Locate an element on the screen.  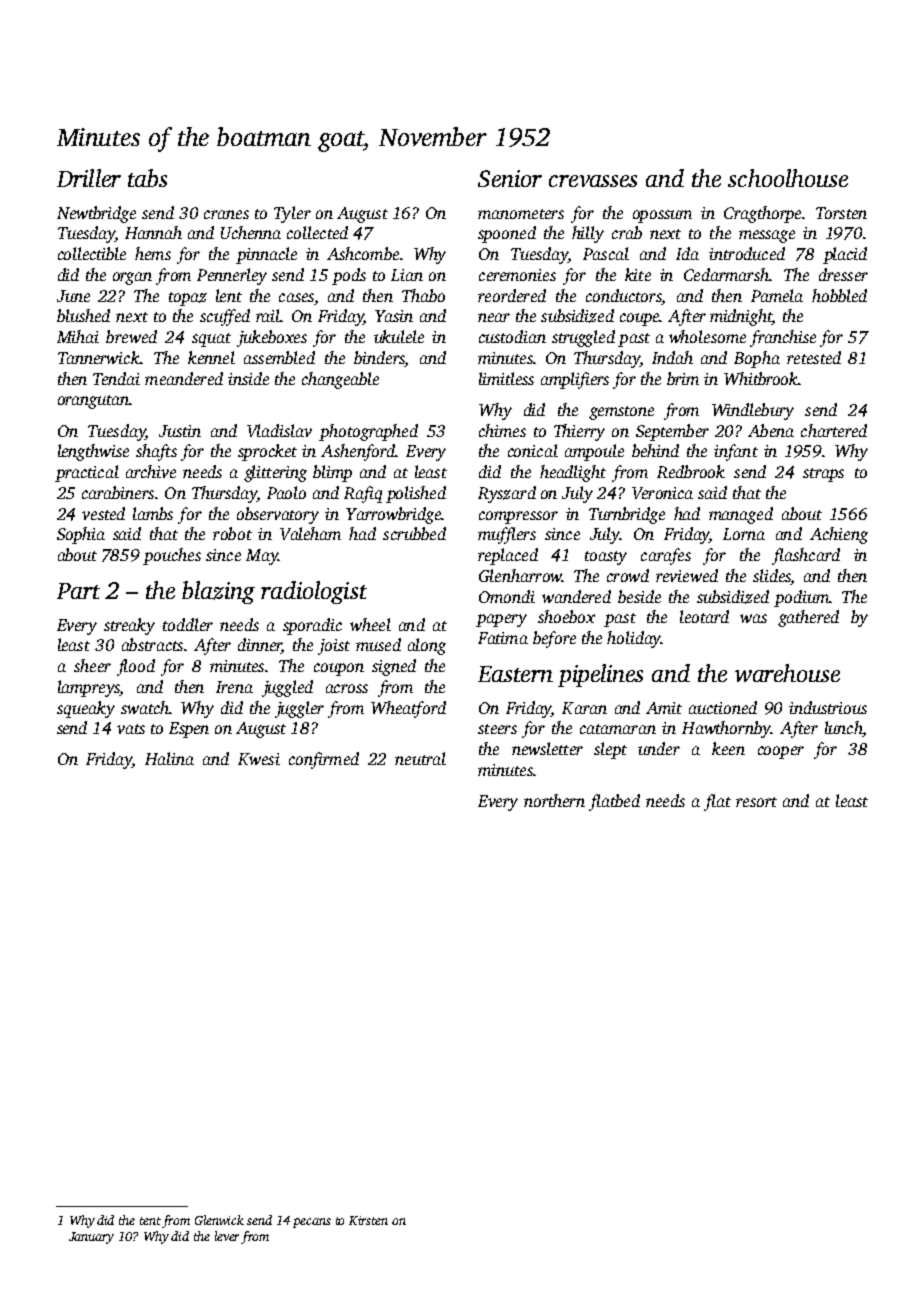
January is located at coordinates (91, 1238).
